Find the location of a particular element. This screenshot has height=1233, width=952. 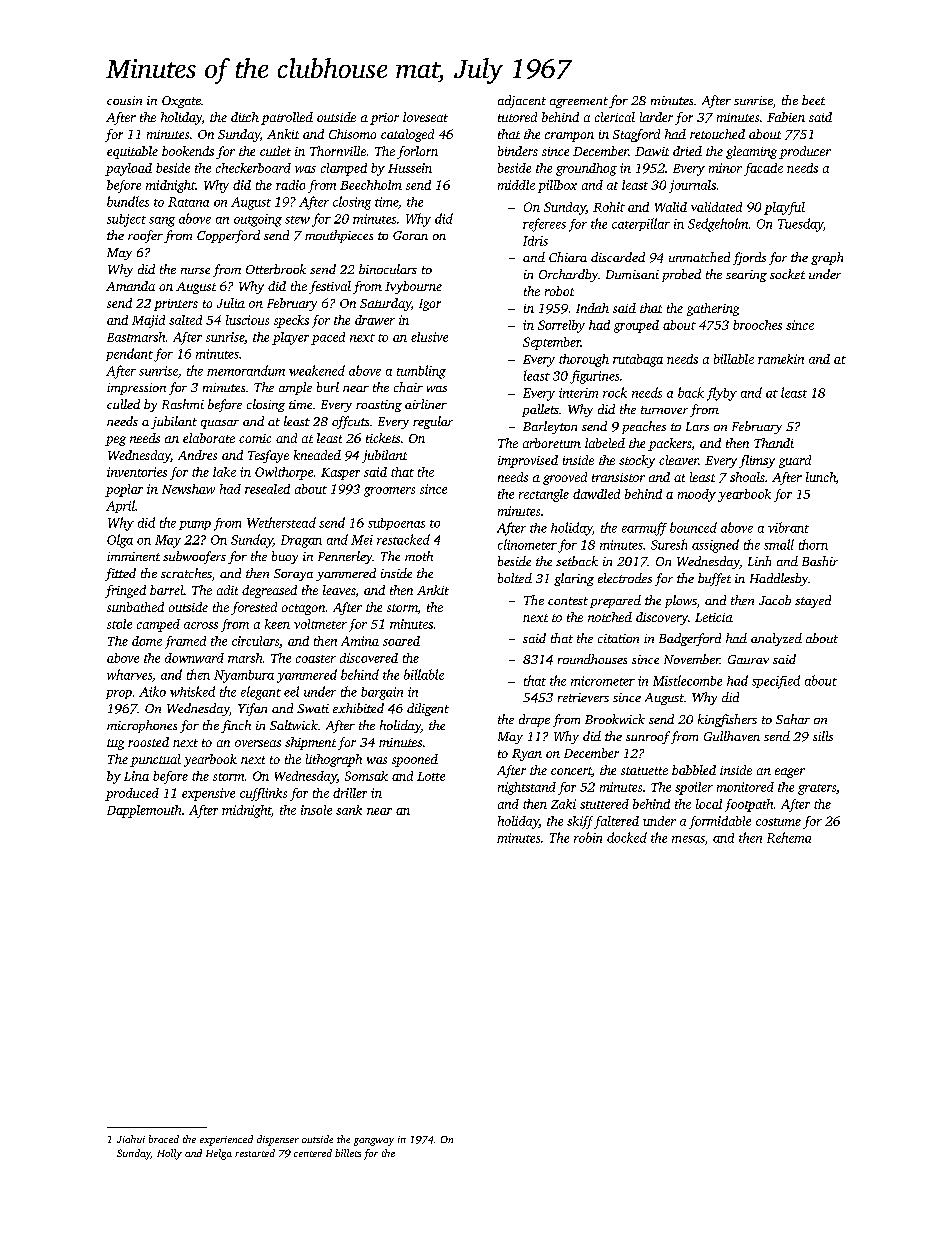

regular is located at coordinates (433, 422).
